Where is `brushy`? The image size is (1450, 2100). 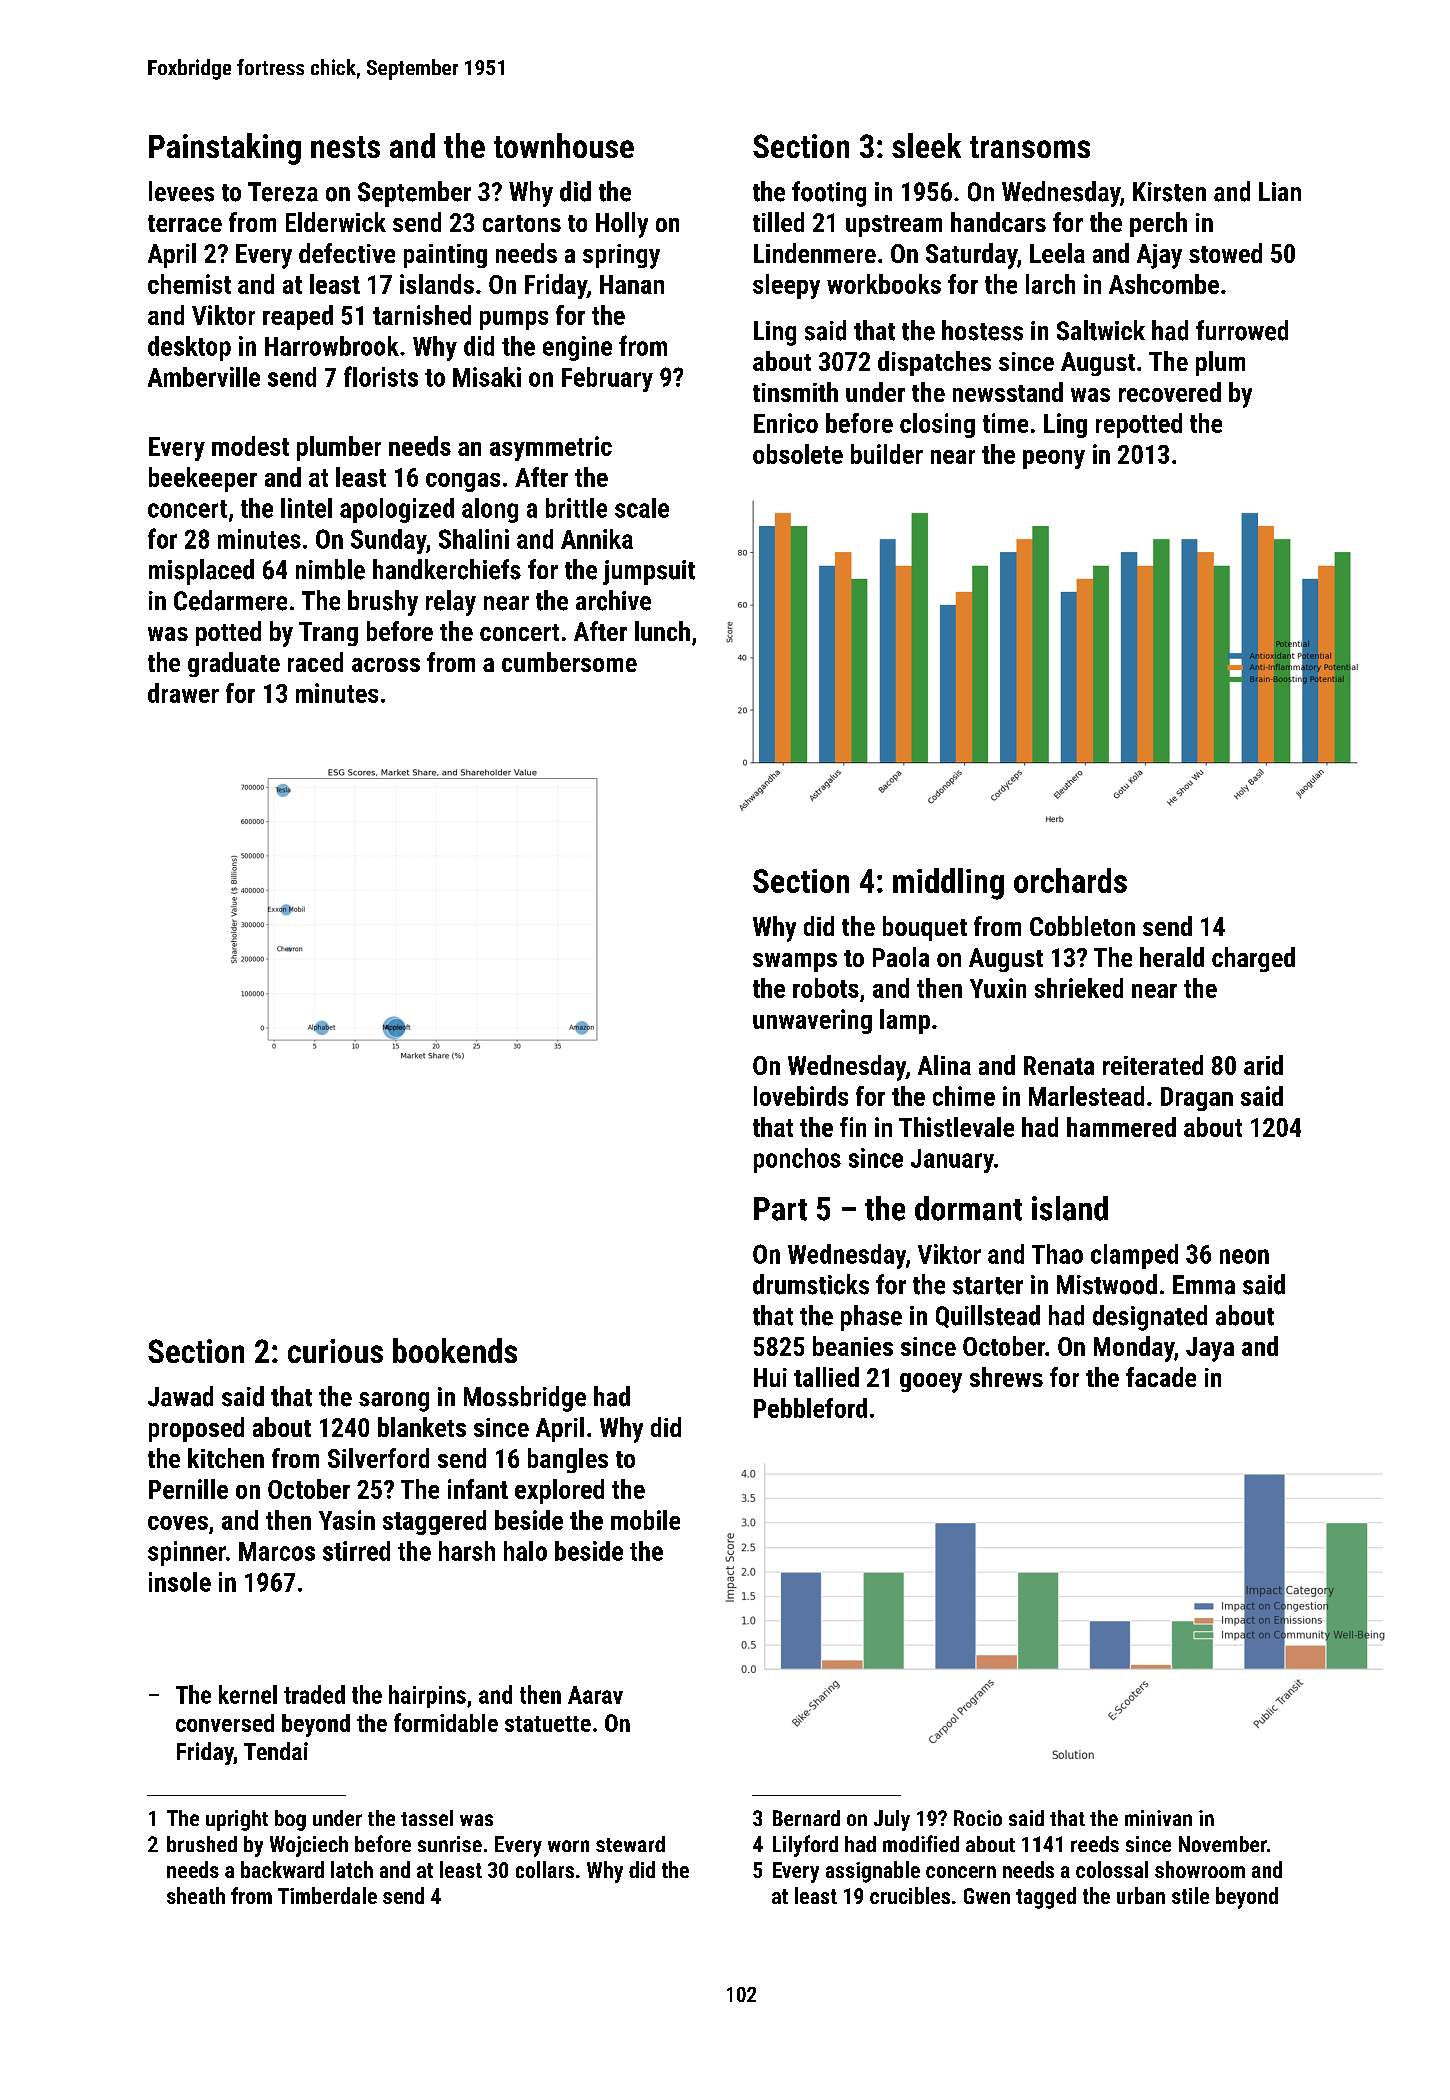 brushy is located at coordinates (383, 603).
